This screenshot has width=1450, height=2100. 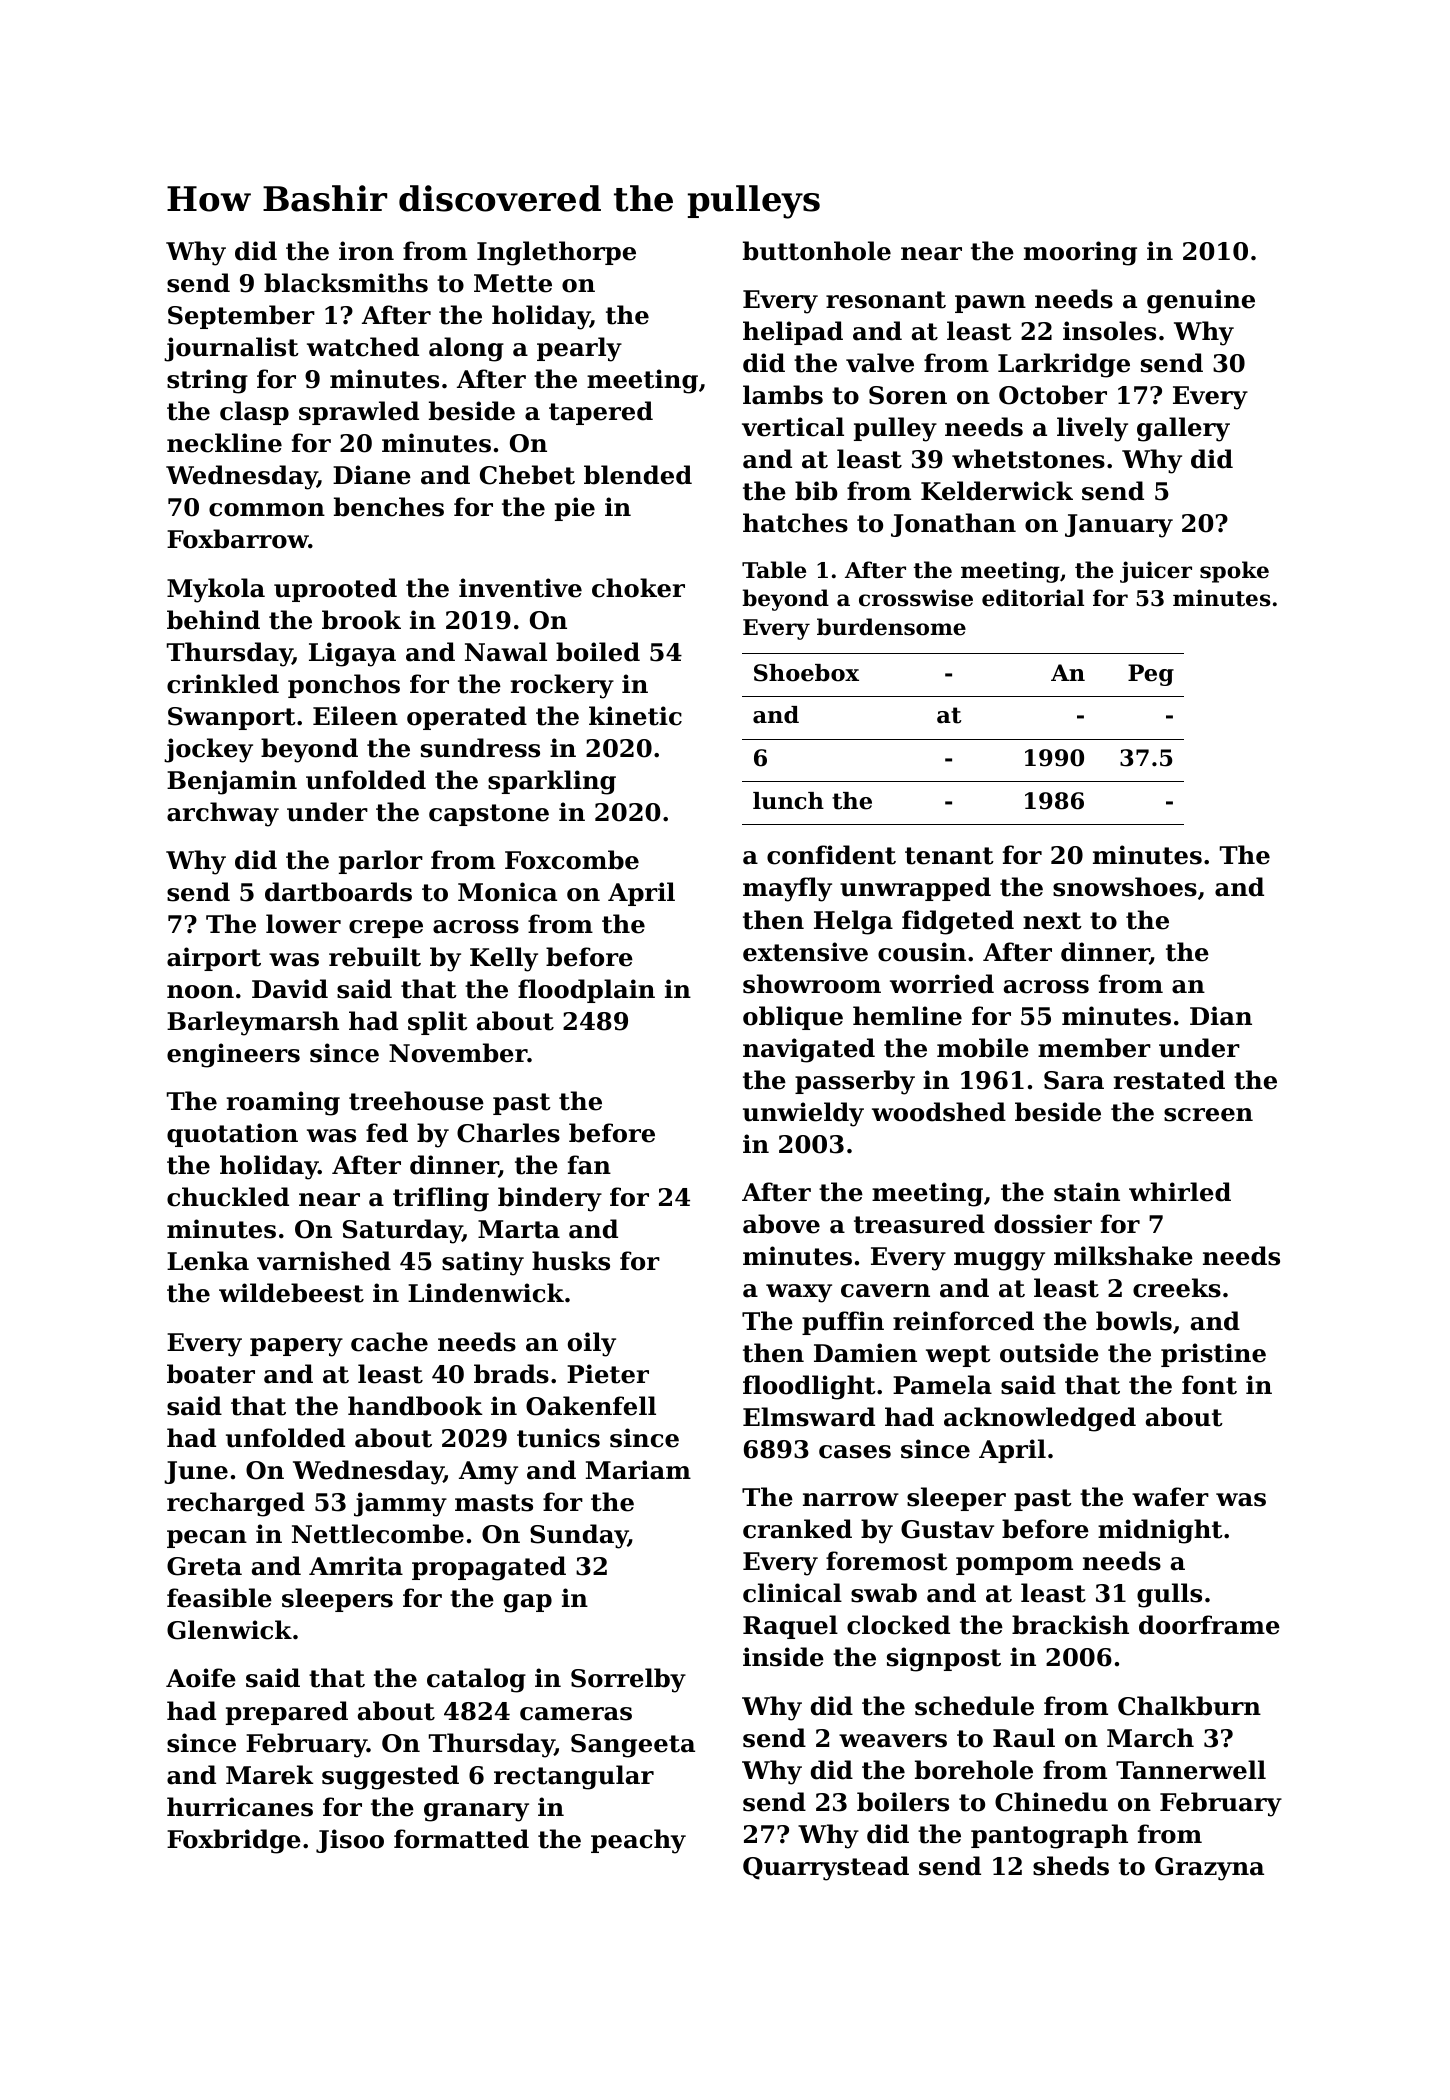 I want to click on sprawled, so click(x=359, y=413).
